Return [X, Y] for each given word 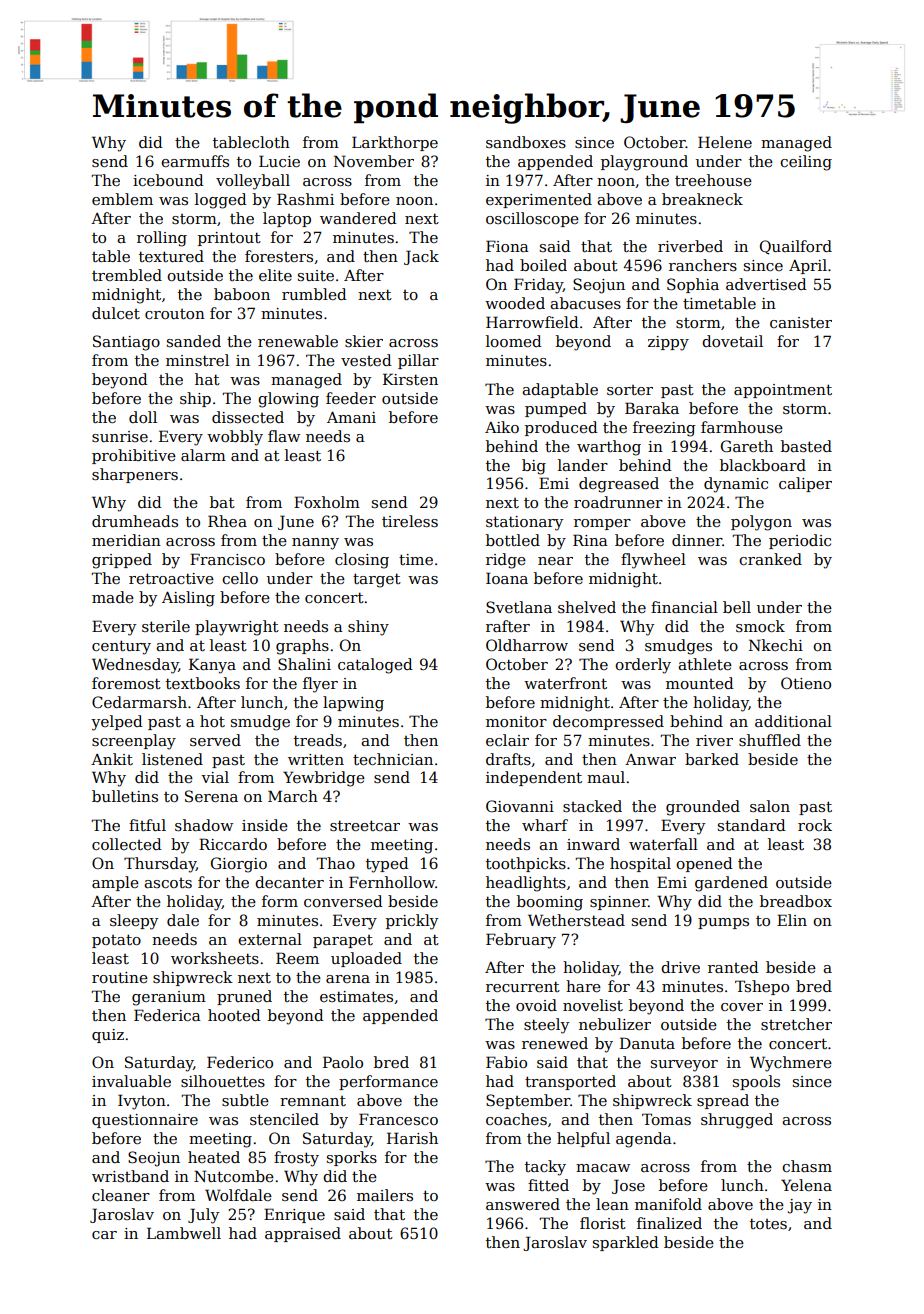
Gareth [747, 446]
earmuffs [195, 161]
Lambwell [184, 1233]
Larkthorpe [395, 143]
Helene [725, 142]
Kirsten [410, 379]
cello [240, 578]
